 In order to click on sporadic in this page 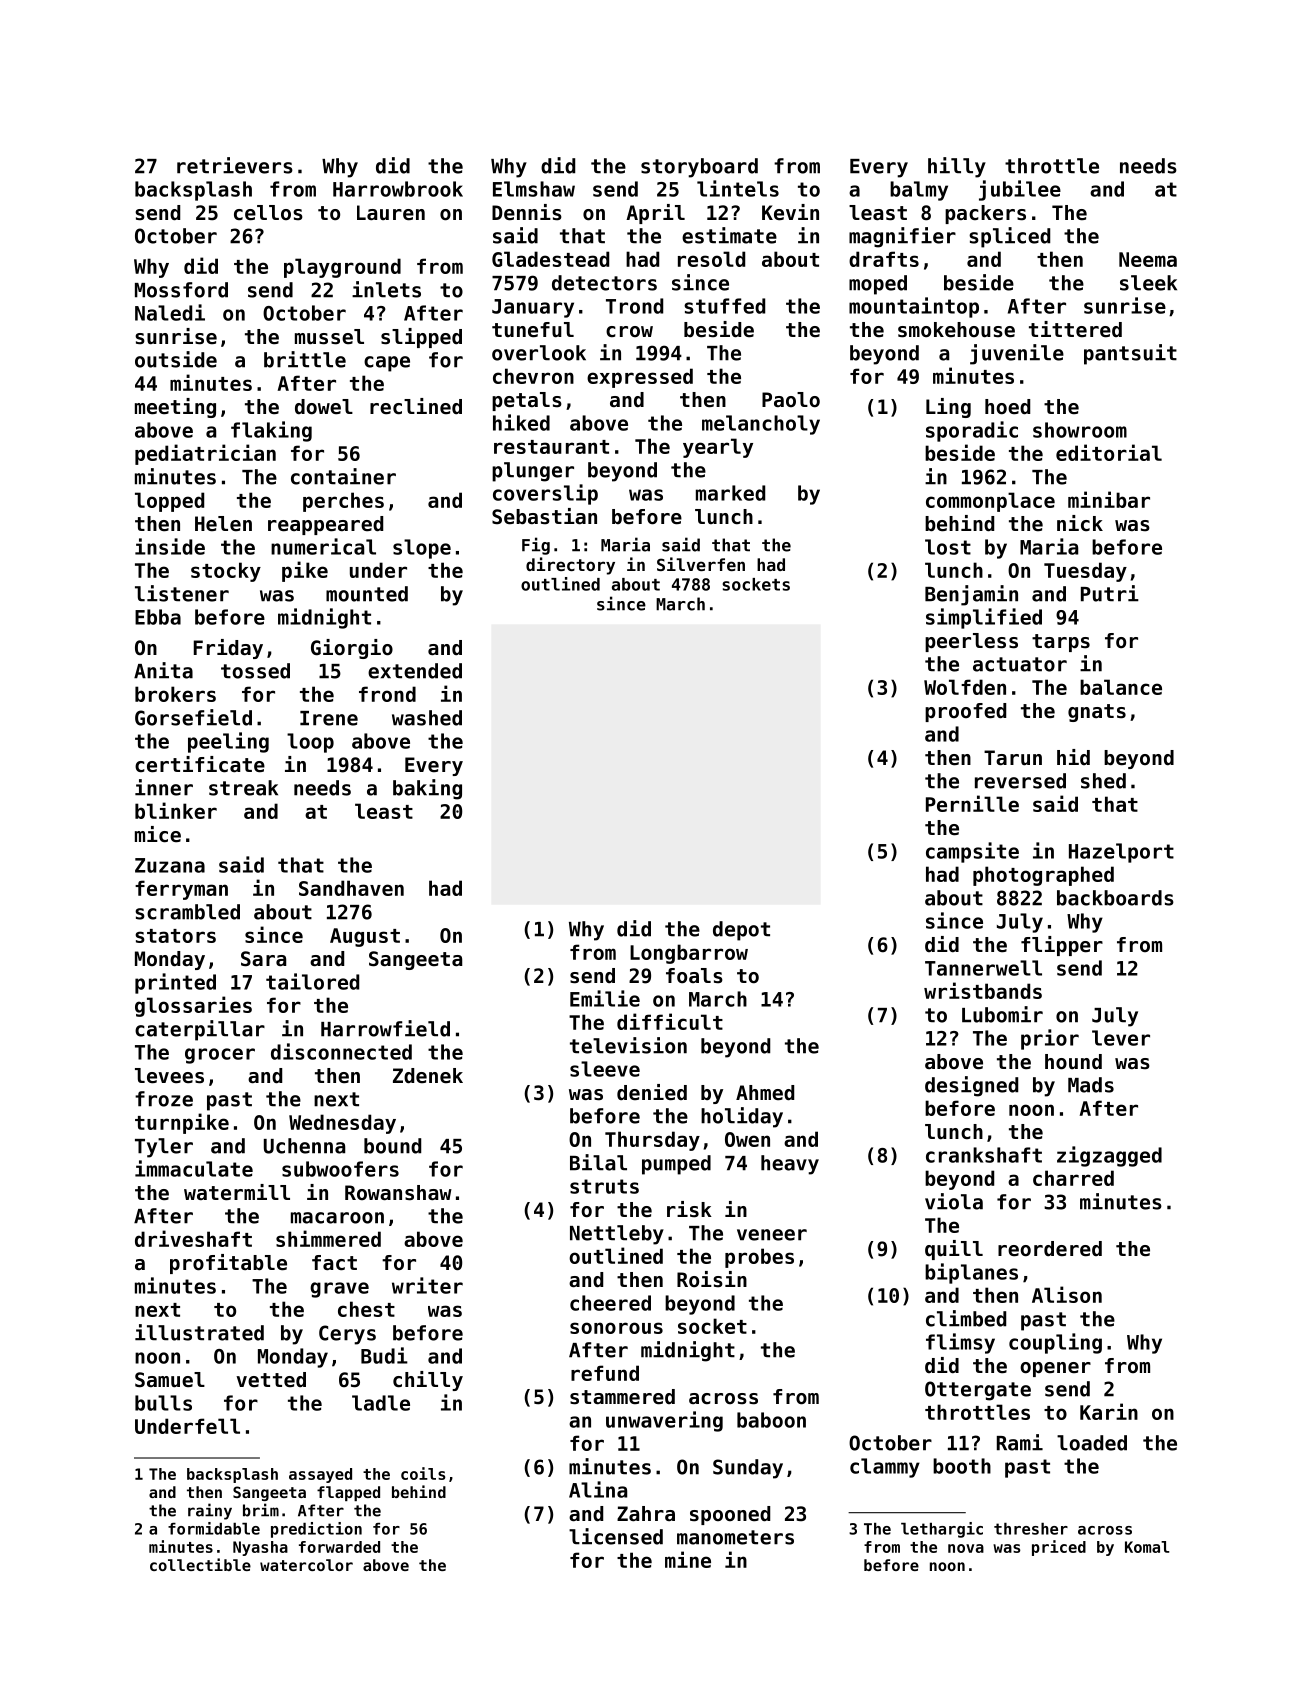, I will do `click(972, 431)`.
